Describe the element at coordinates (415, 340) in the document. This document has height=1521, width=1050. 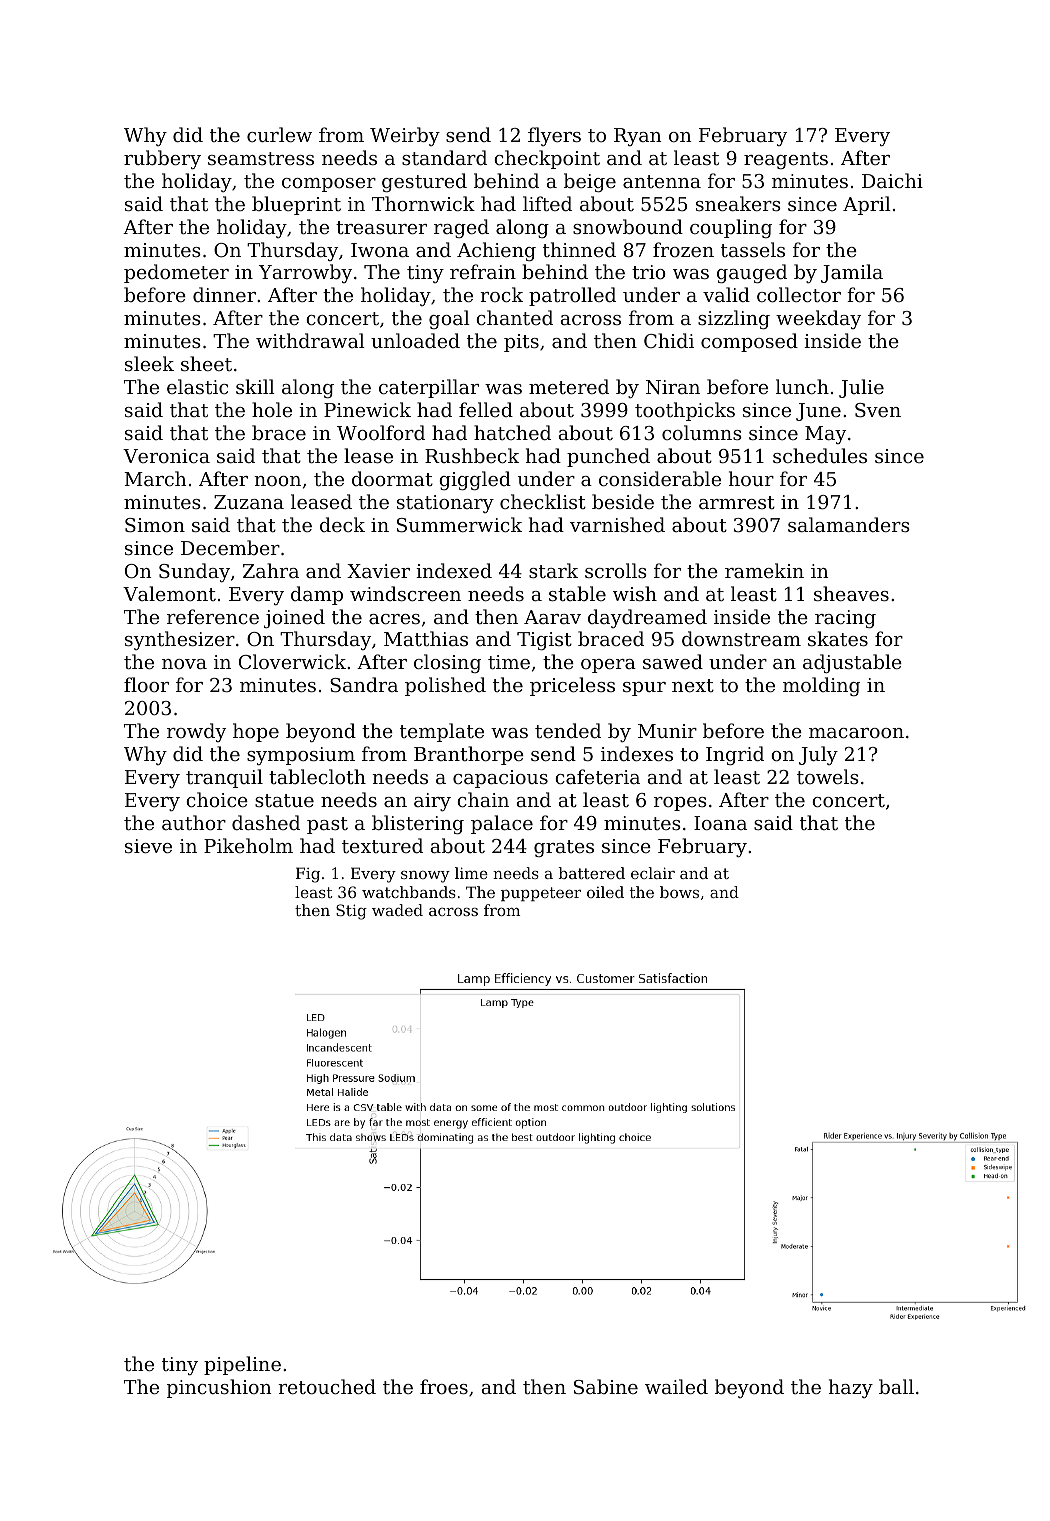
I see `unloaded` at that location.
